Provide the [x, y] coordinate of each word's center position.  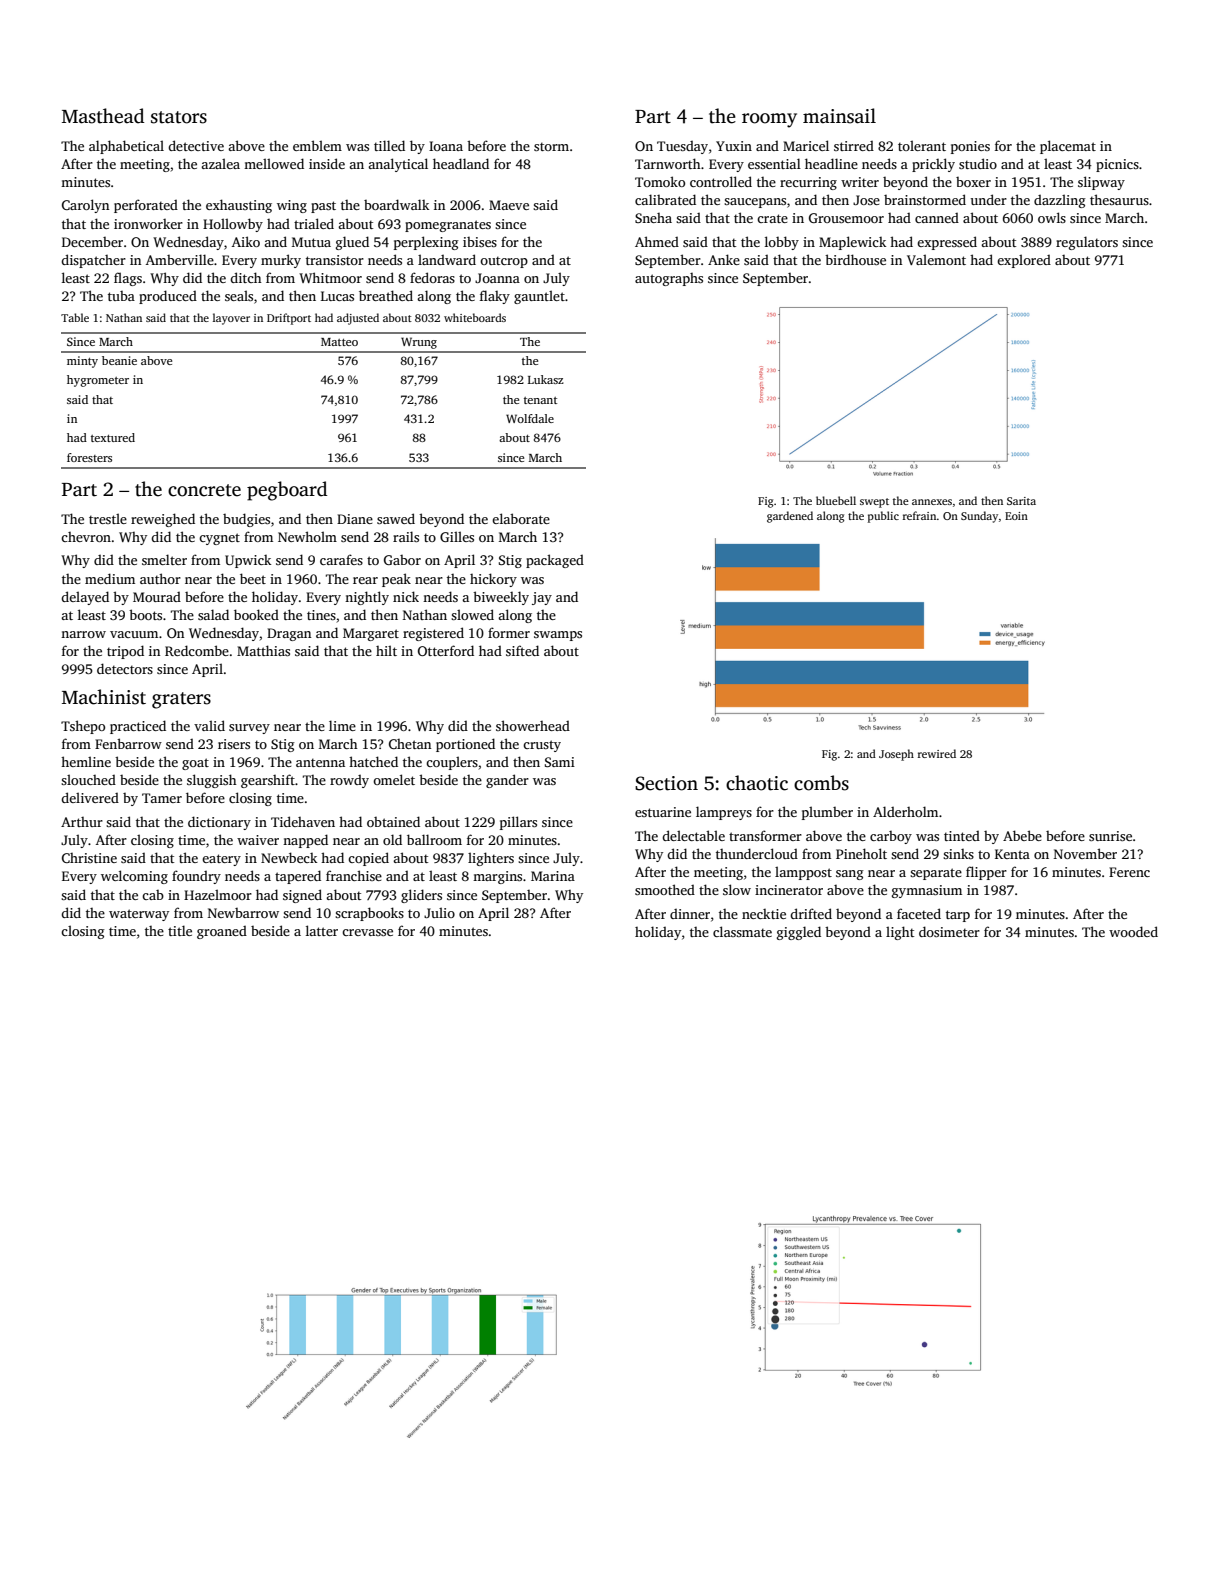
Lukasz [546, 379]
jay [542, 598]
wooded [1133, 931]
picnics [1117, 165]
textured [113, 437]
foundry [196, 877]
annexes [932, 502]
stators [179, 117]
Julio [439, 912]
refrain [920, 515]
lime [342, 725]
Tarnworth [668, 163]
